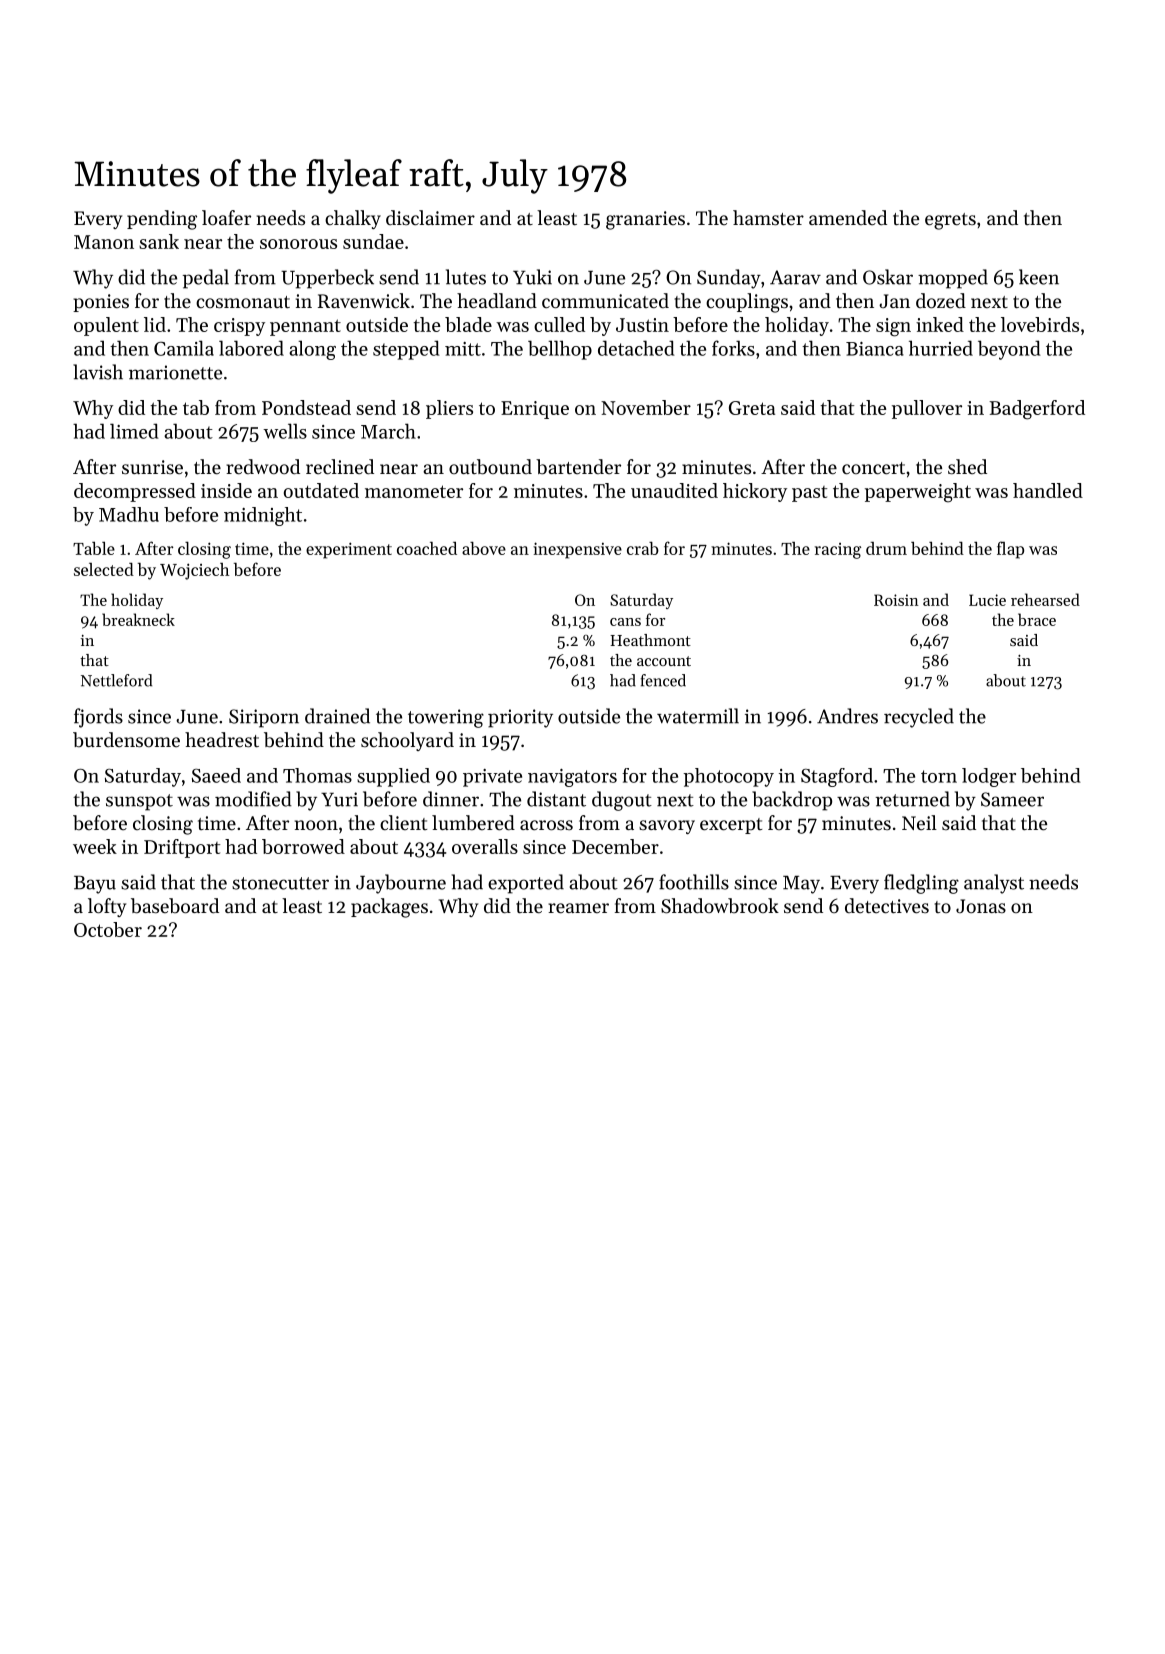 This screenshot has width=1165, height=1654. Describe the element at coordinates (108, 929) in the screenshot. I see `October` at that location.
